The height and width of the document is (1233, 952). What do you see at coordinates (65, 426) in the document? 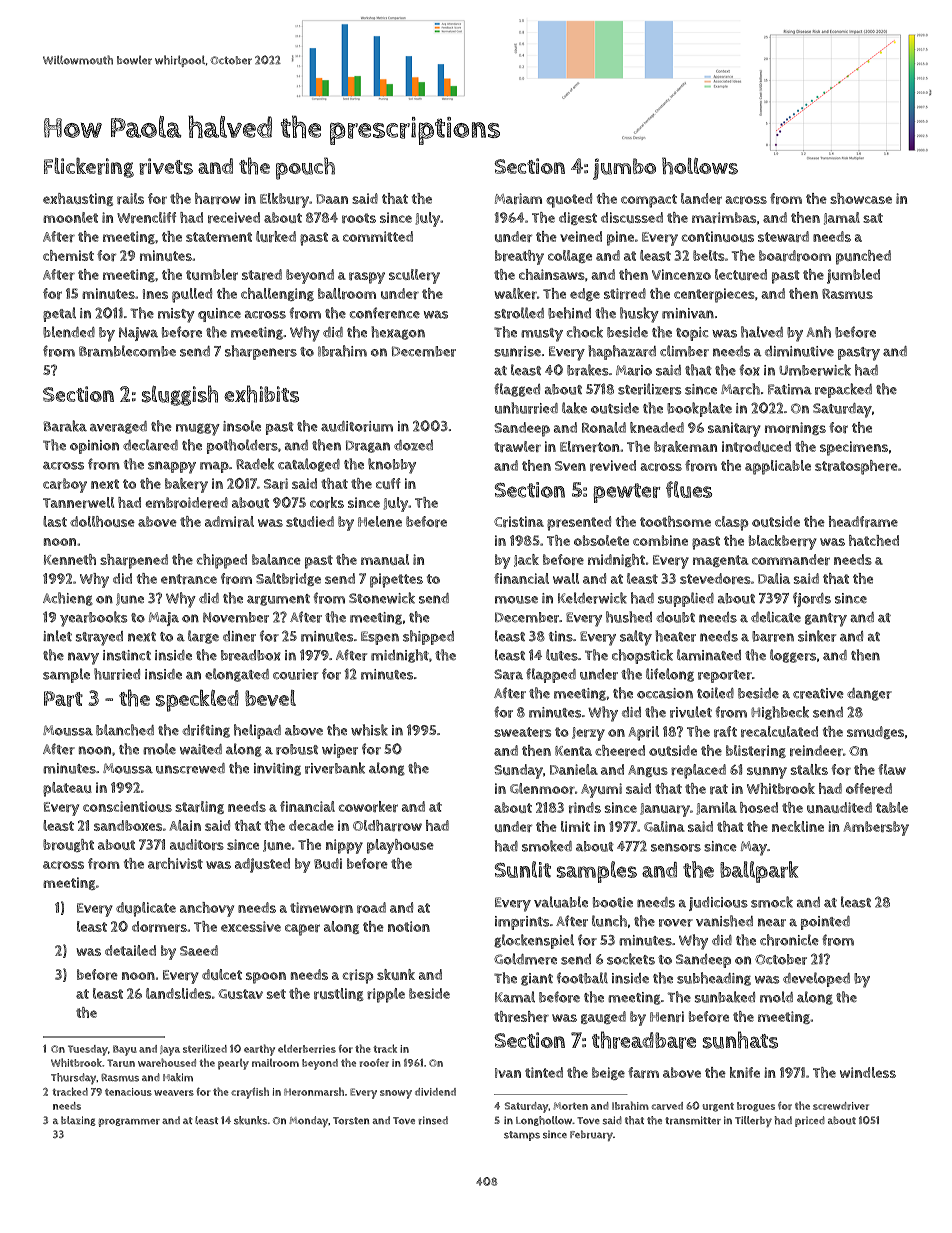
I see `Baraka` at bounding box center [65, 426].
